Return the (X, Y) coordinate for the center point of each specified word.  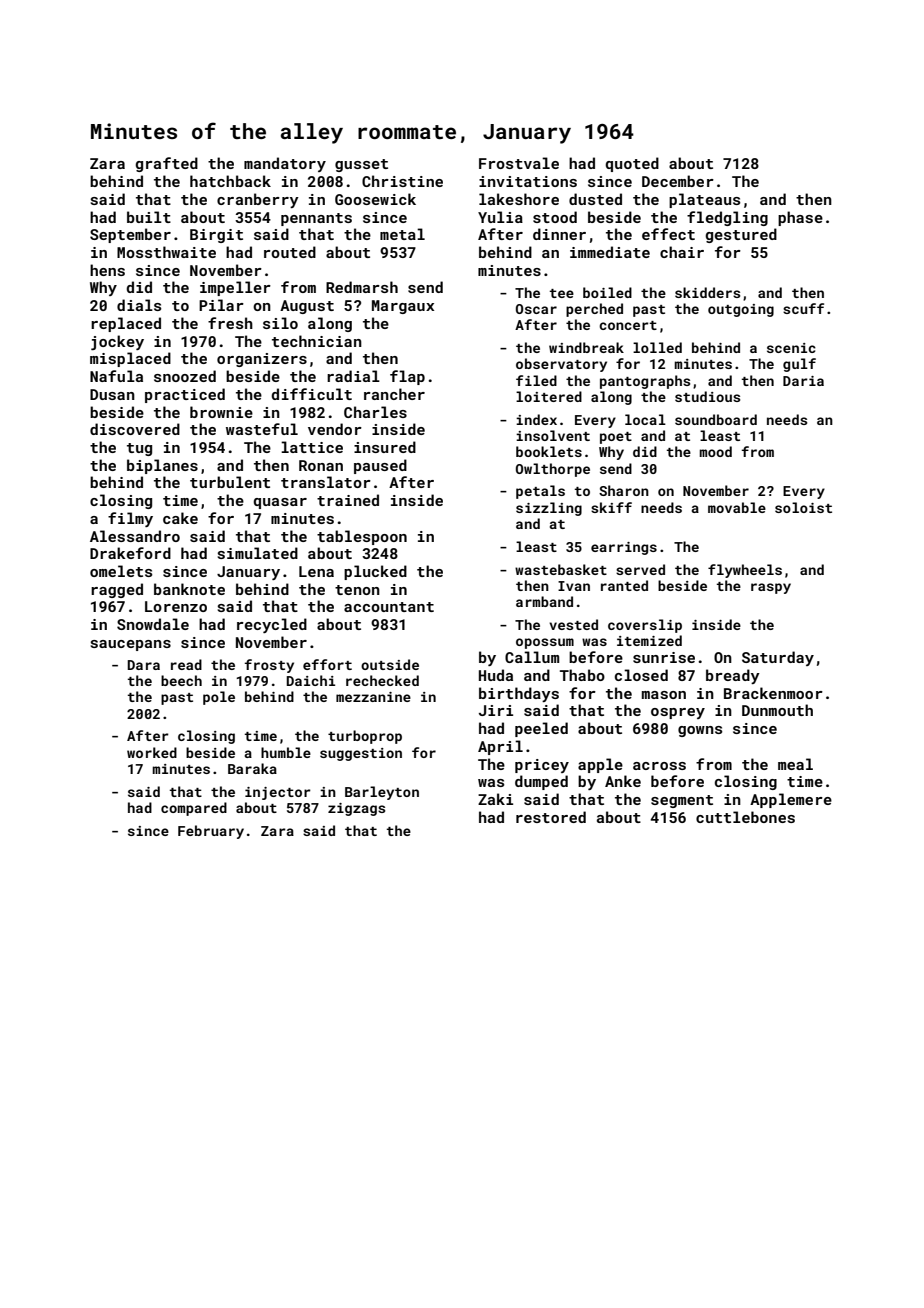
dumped (541, 782)
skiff (611, 507)
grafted (167, 164)
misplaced (130, 359)
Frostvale (519, 163)
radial (353, 376)
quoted (632, 164)
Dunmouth (777, 710)
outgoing (741, 310)
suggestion (361, 754)
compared (194, 809)
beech (181, 680)
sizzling (549, 509)
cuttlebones (745, 817)
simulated (258, 553)
